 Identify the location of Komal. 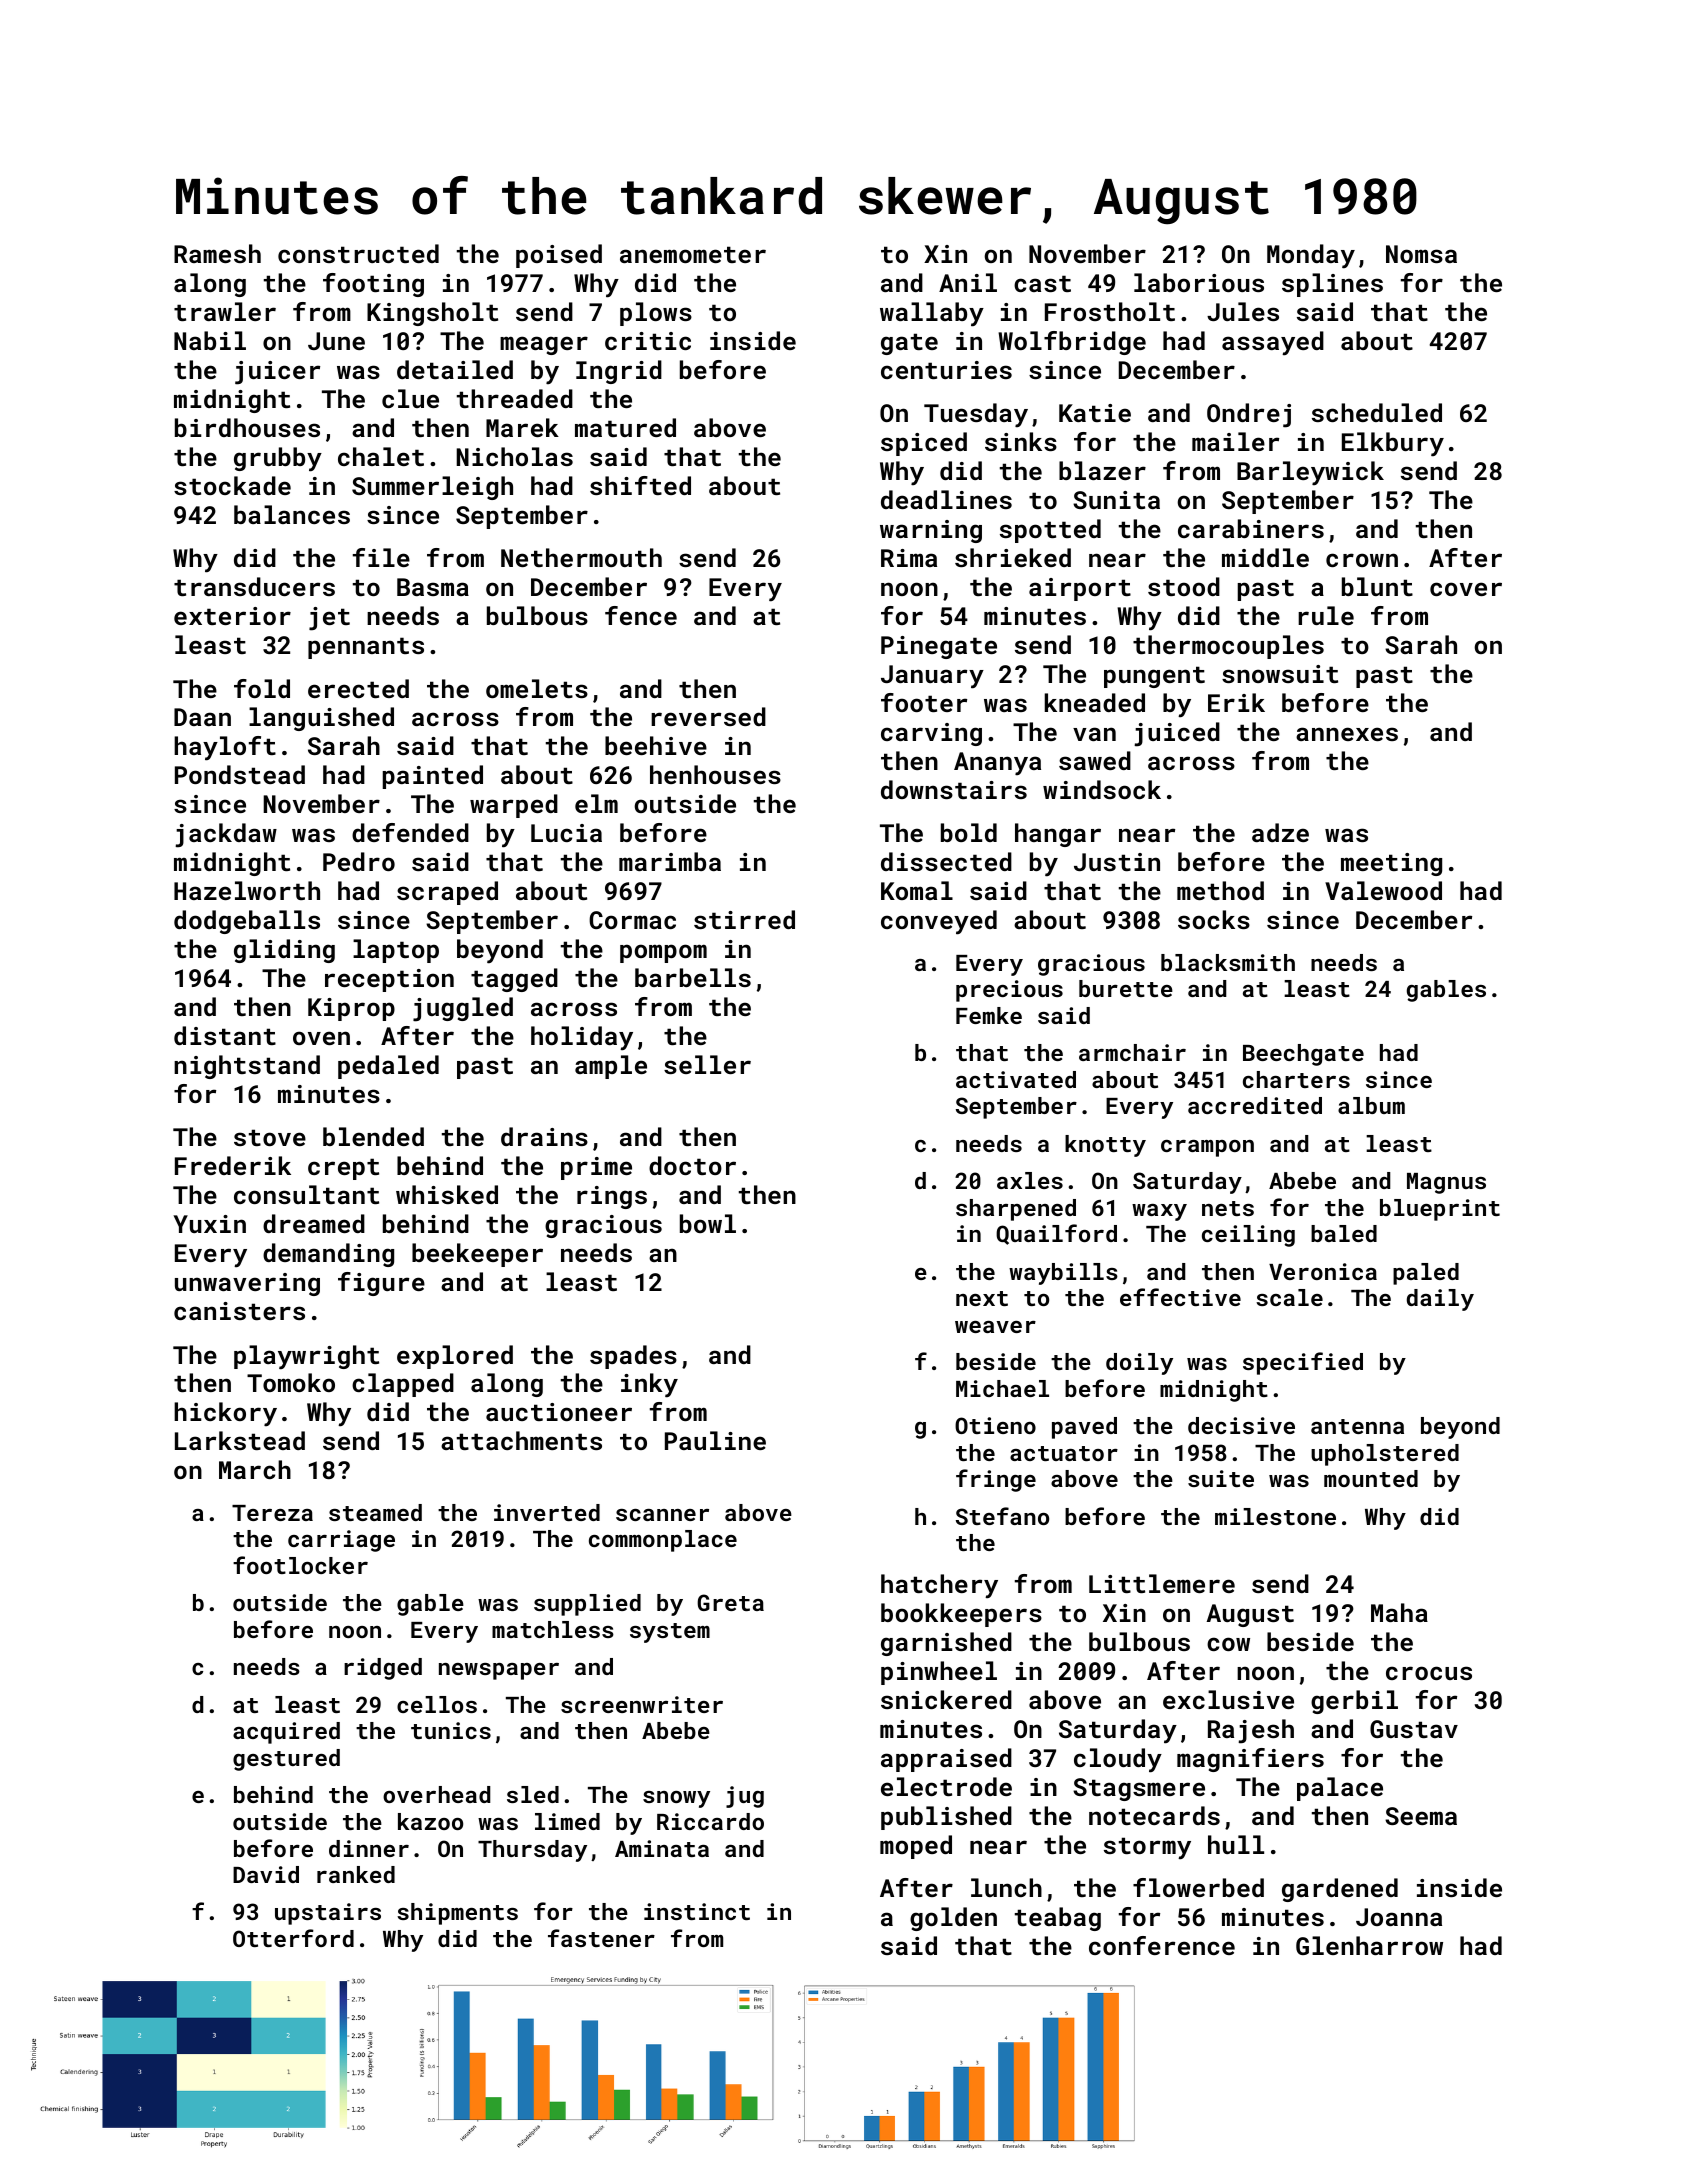
(917, 890).
